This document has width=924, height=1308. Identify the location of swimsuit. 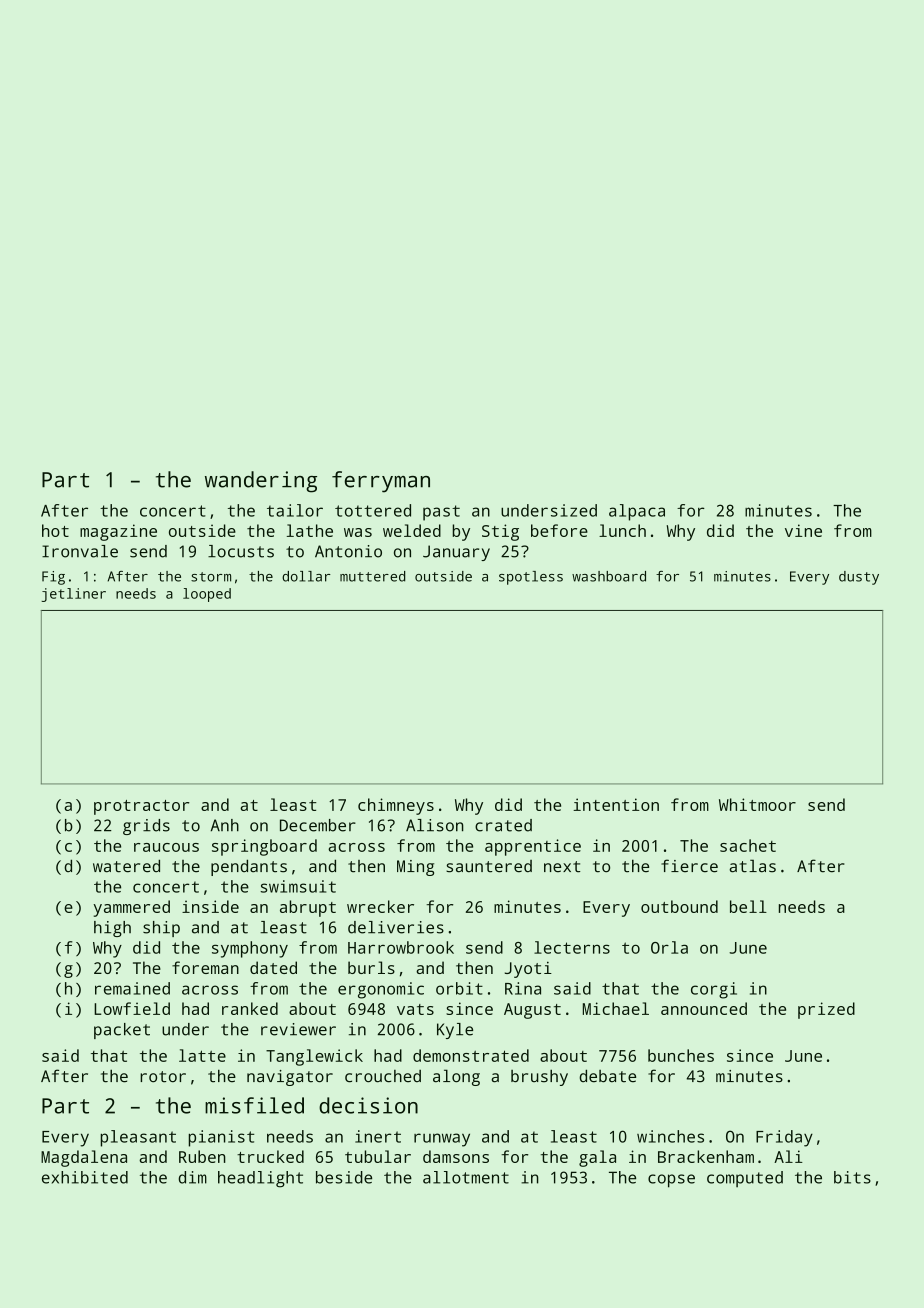
(298, 886).
